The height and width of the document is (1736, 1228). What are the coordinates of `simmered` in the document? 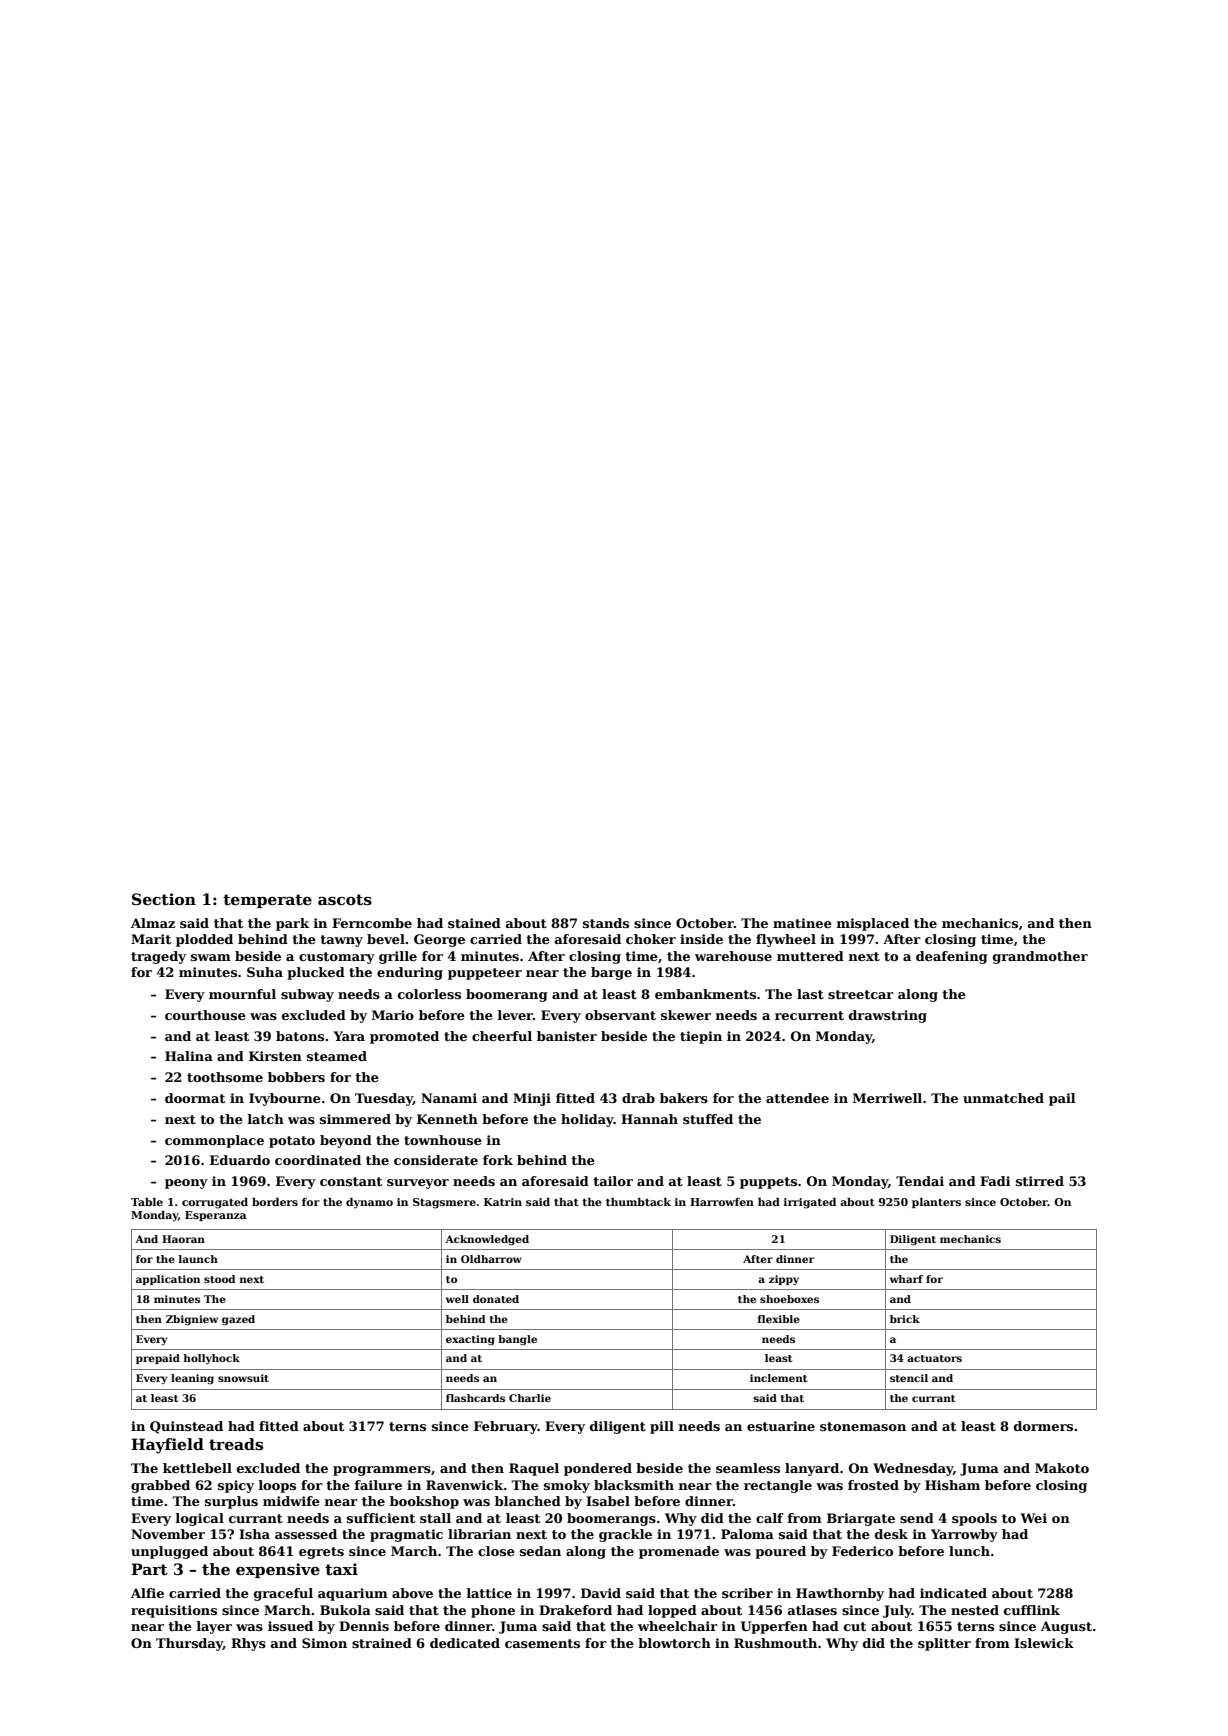 It's located at (355, 1119).
